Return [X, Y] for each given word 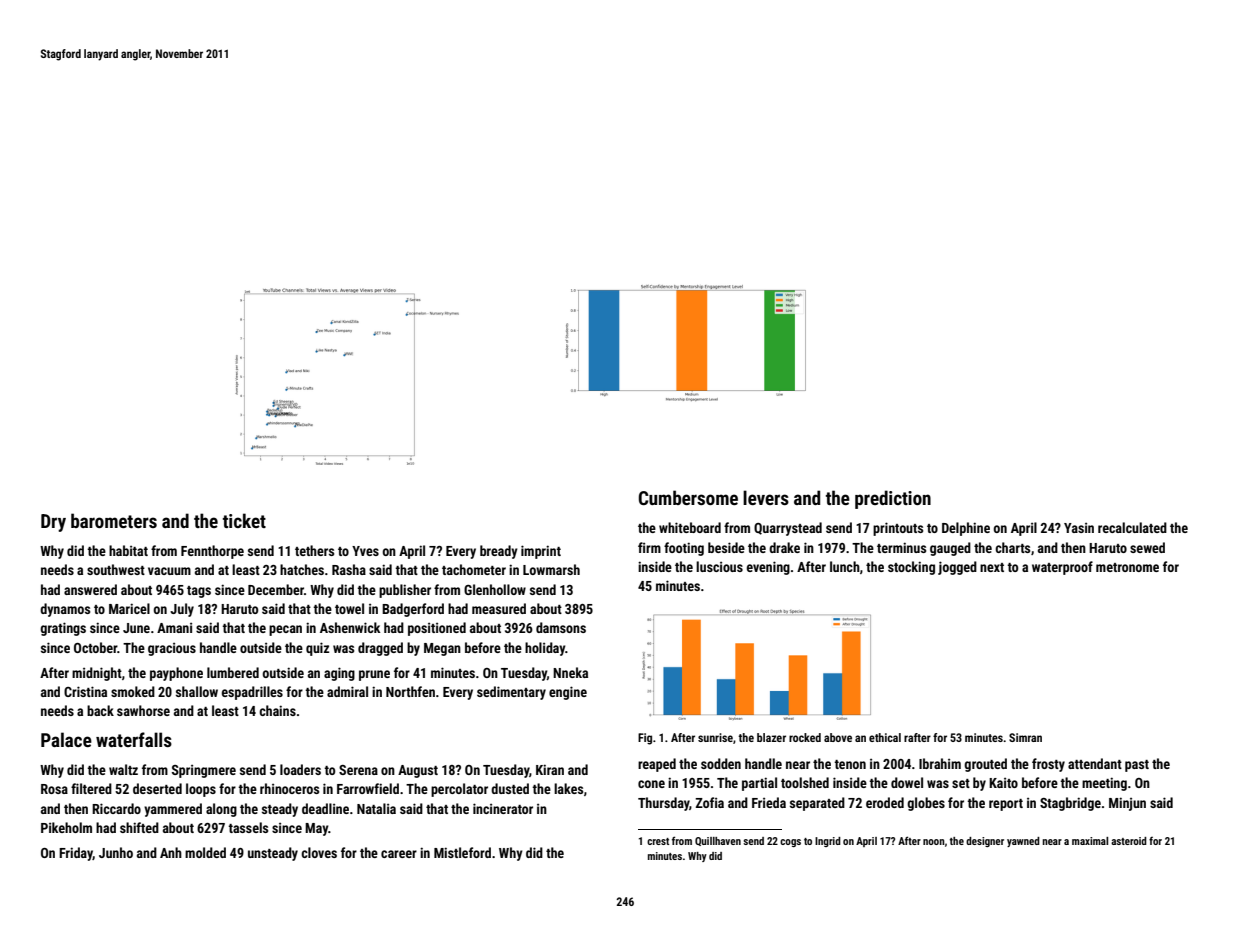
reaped [657, 765]
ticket [244, 520]
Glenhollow [495, 589]
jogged [957, 568]
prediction [893, 499]
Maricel [129, 608]
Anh [171, 852]
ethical [885, 737]
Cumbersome [688, 497]
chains [277, 710]
